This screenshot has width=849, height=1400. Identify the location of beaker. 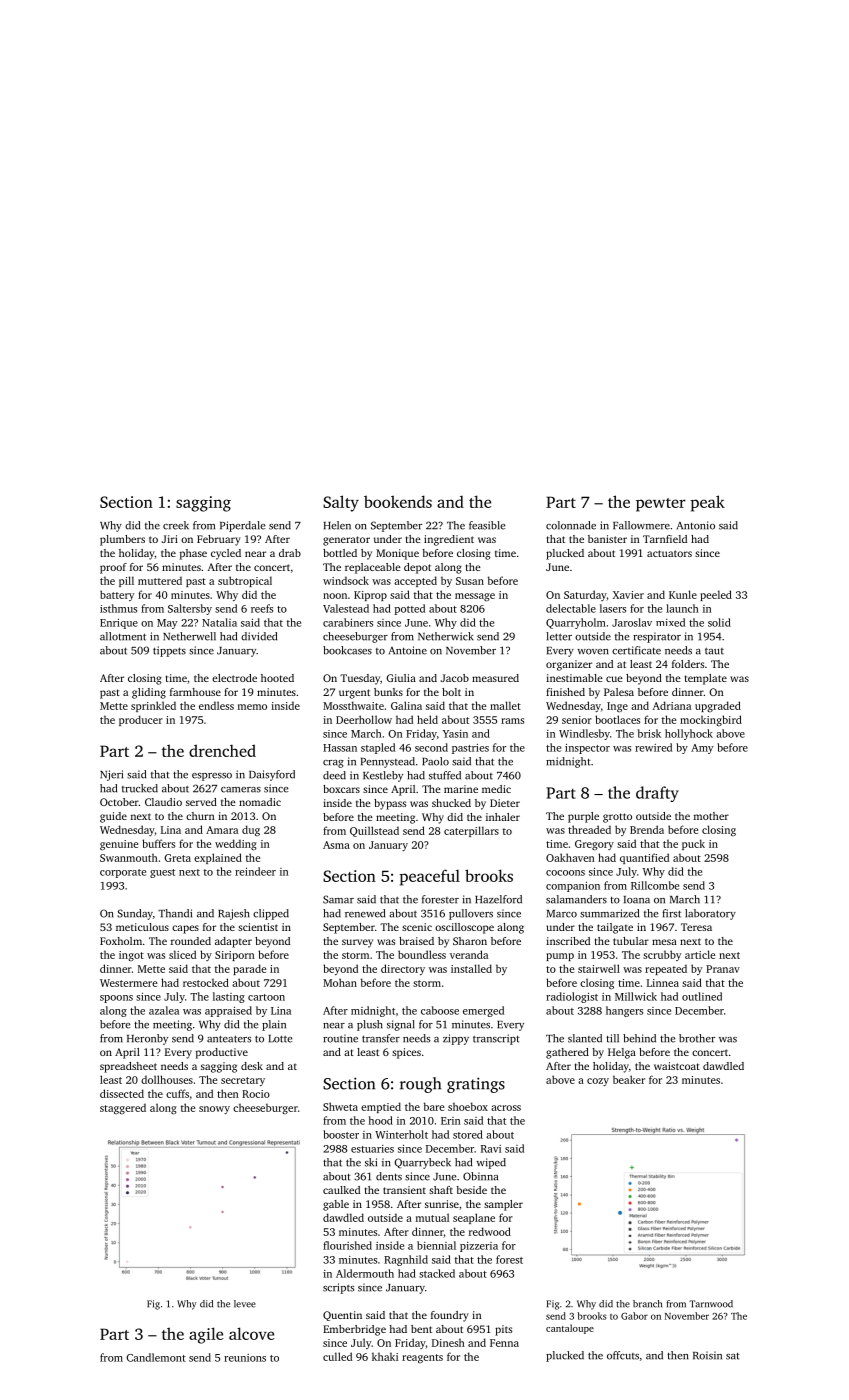
(629, 1079).
